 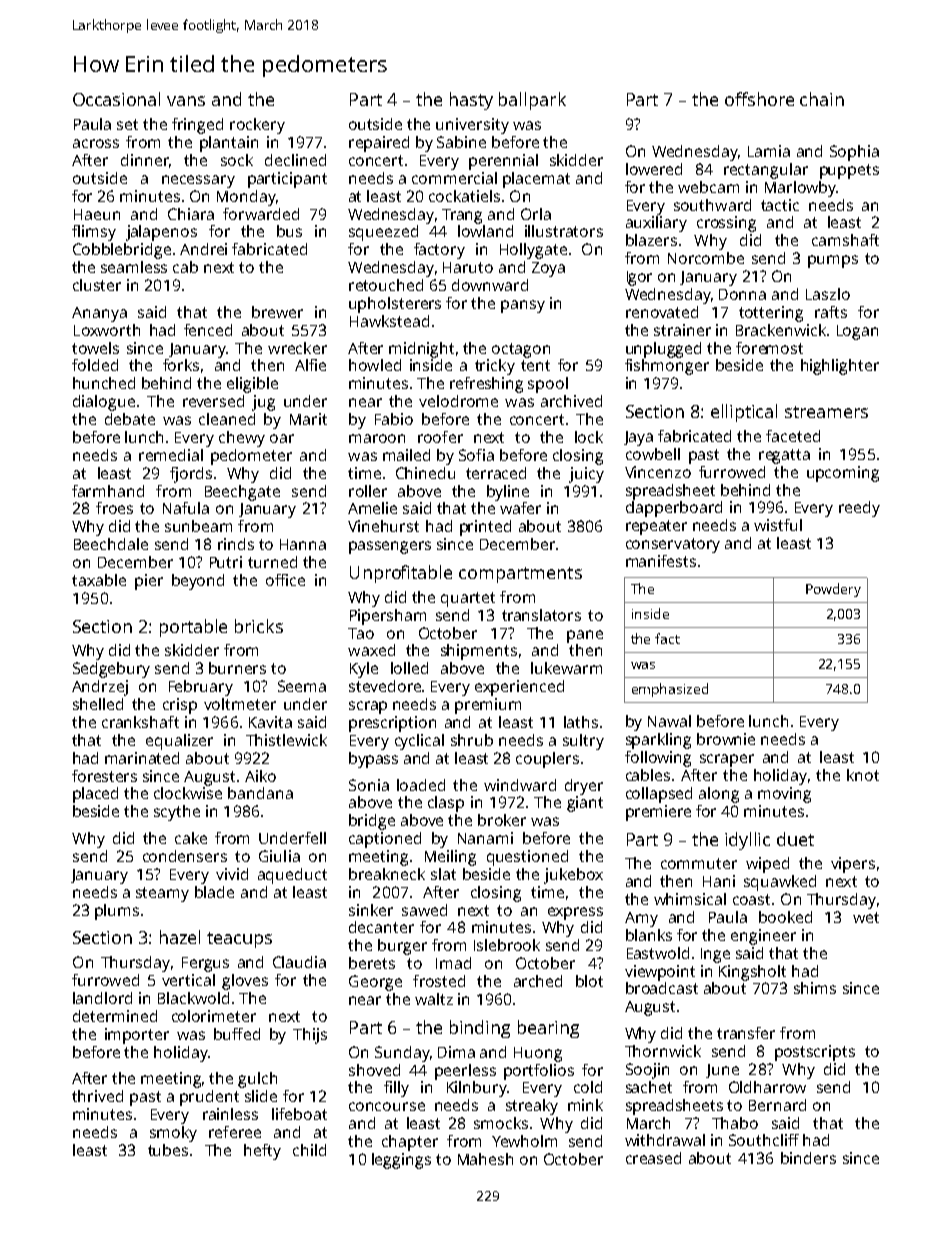 I want to click on emphasized, so click(x=670, y=690).
